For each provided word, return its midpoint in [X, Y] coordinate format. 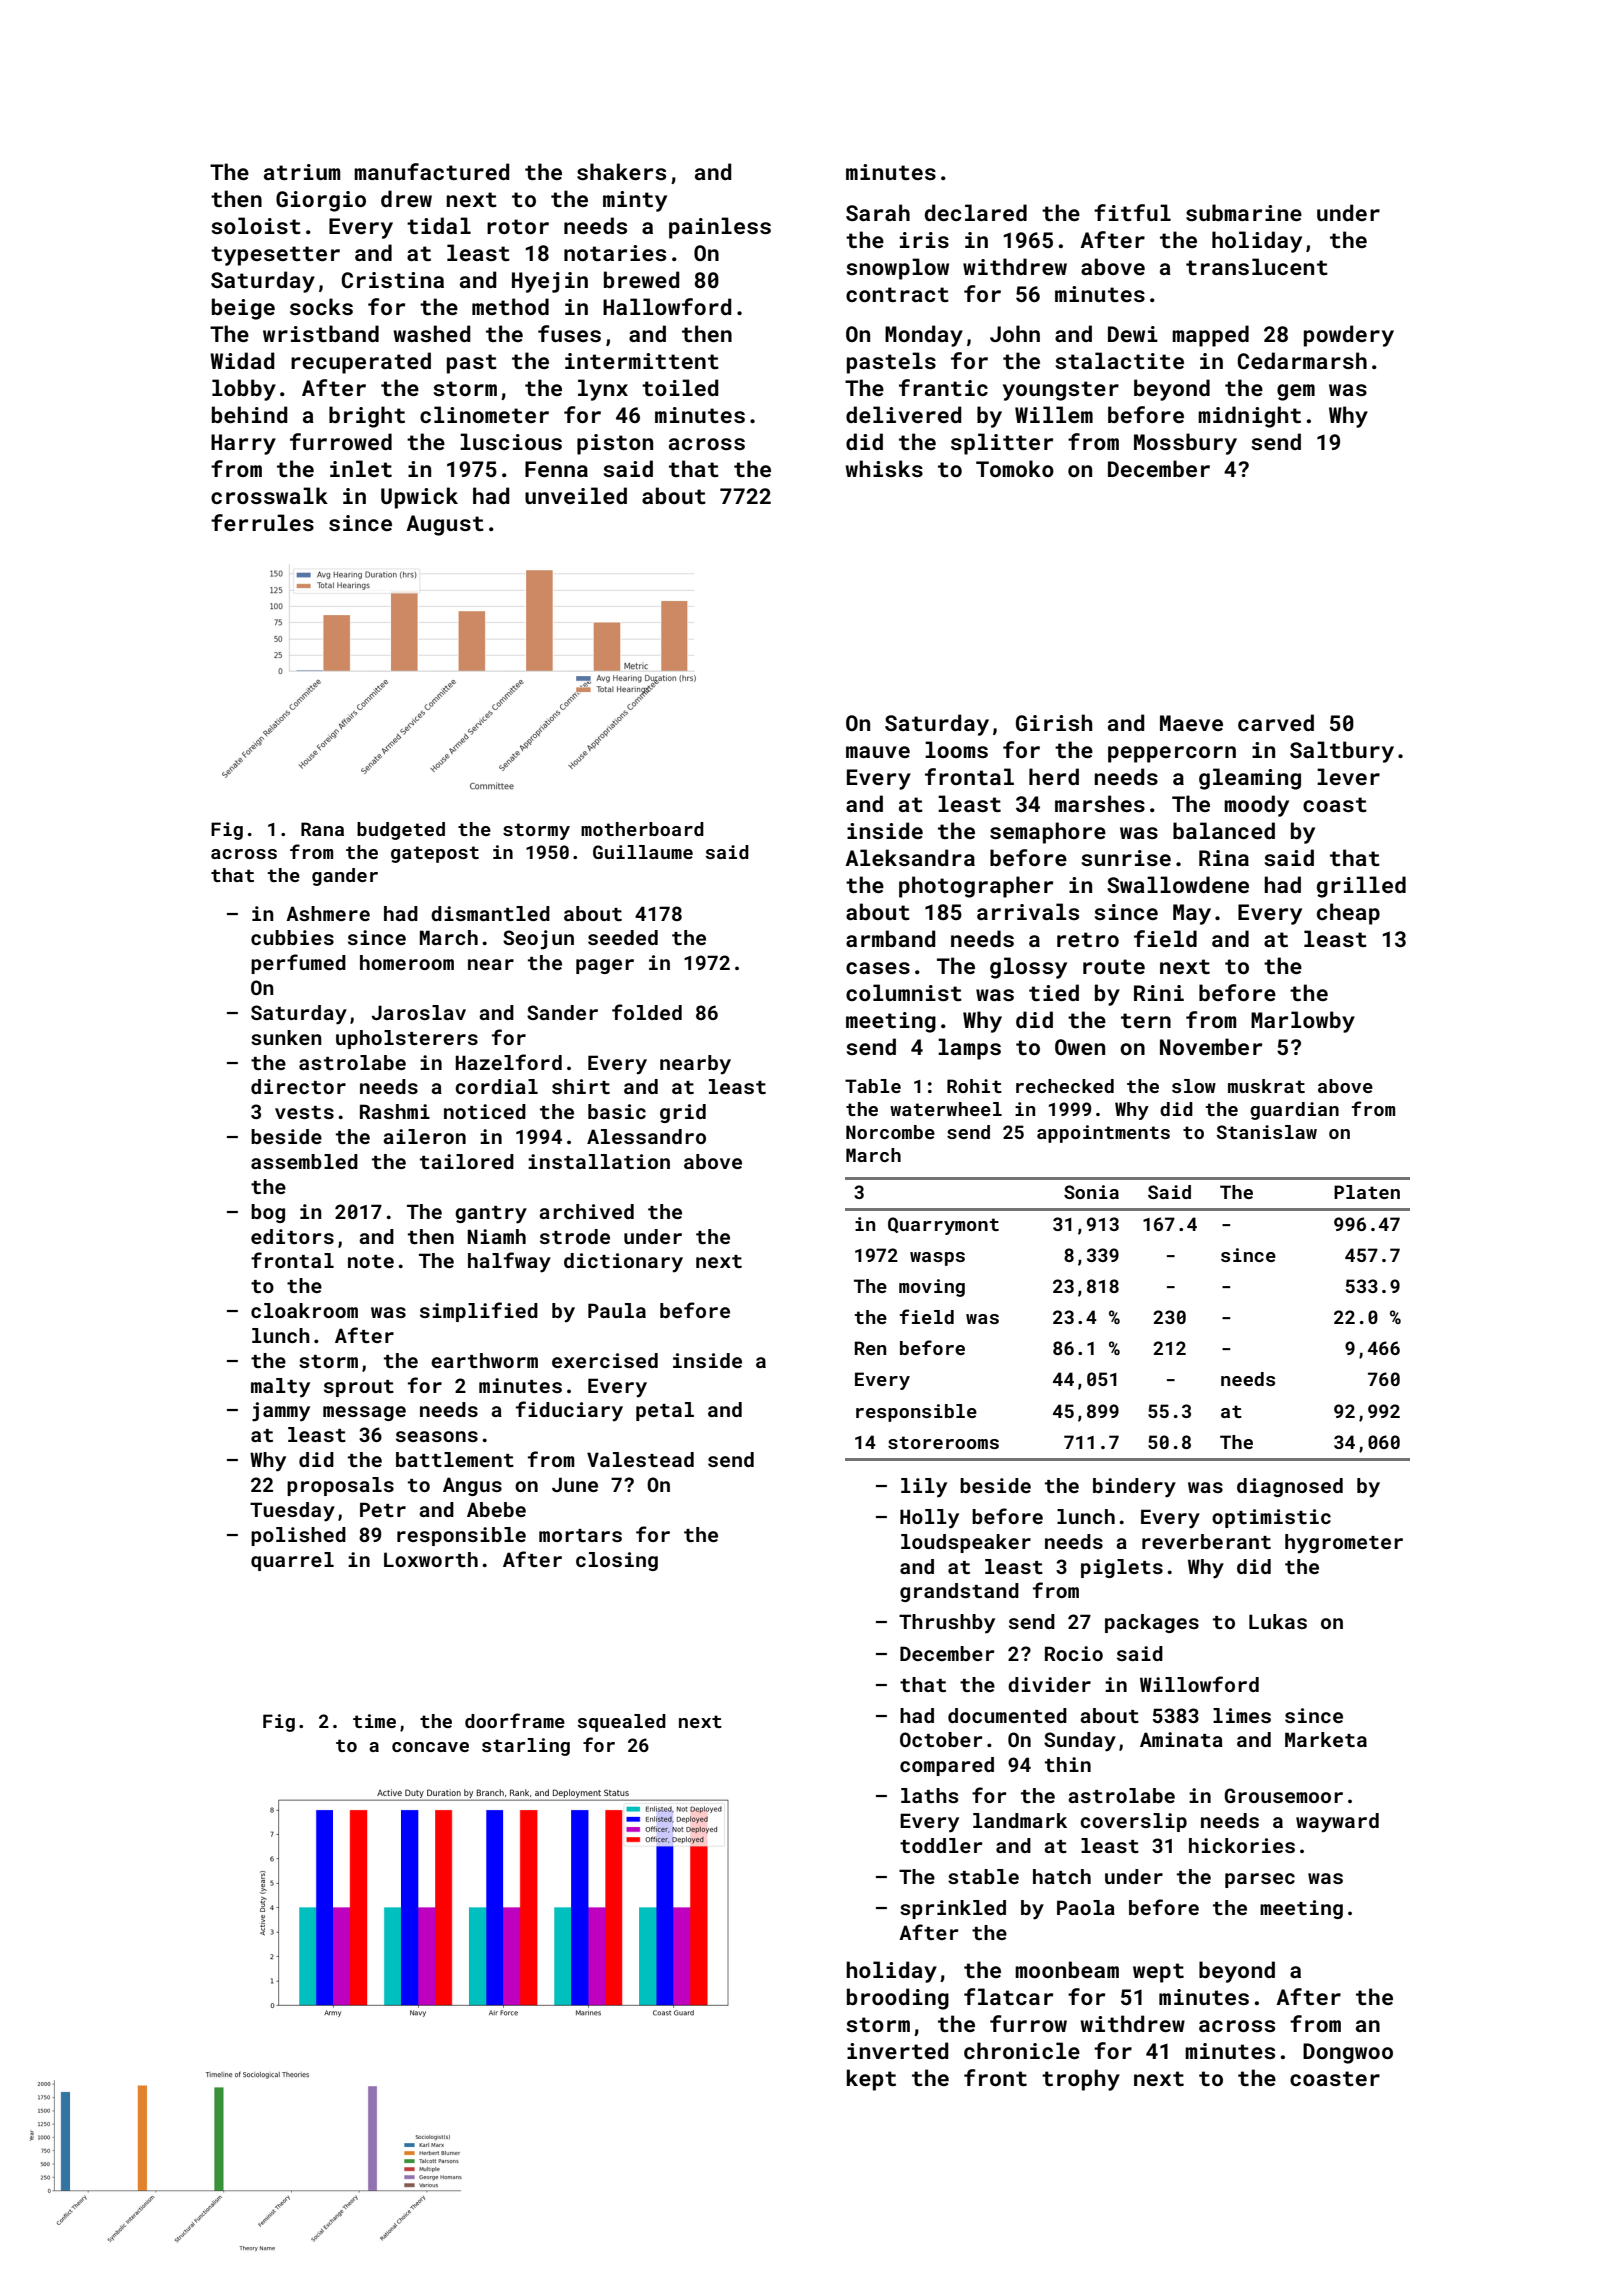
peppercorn [1172, 754]
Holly [929, 1519]
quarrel [292, 1561]
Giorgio [321, 201]
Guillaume [643, 852]
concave [430, 1747]
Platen [1367, 1192]
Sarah [878, 212]
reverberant [1206, 1541]
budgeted [401, 831]
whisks [884, 468]
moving [932, 1288]
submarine [1244, 212]
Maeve [1191, 723]
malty [280, 1388]
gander [345, 877]
